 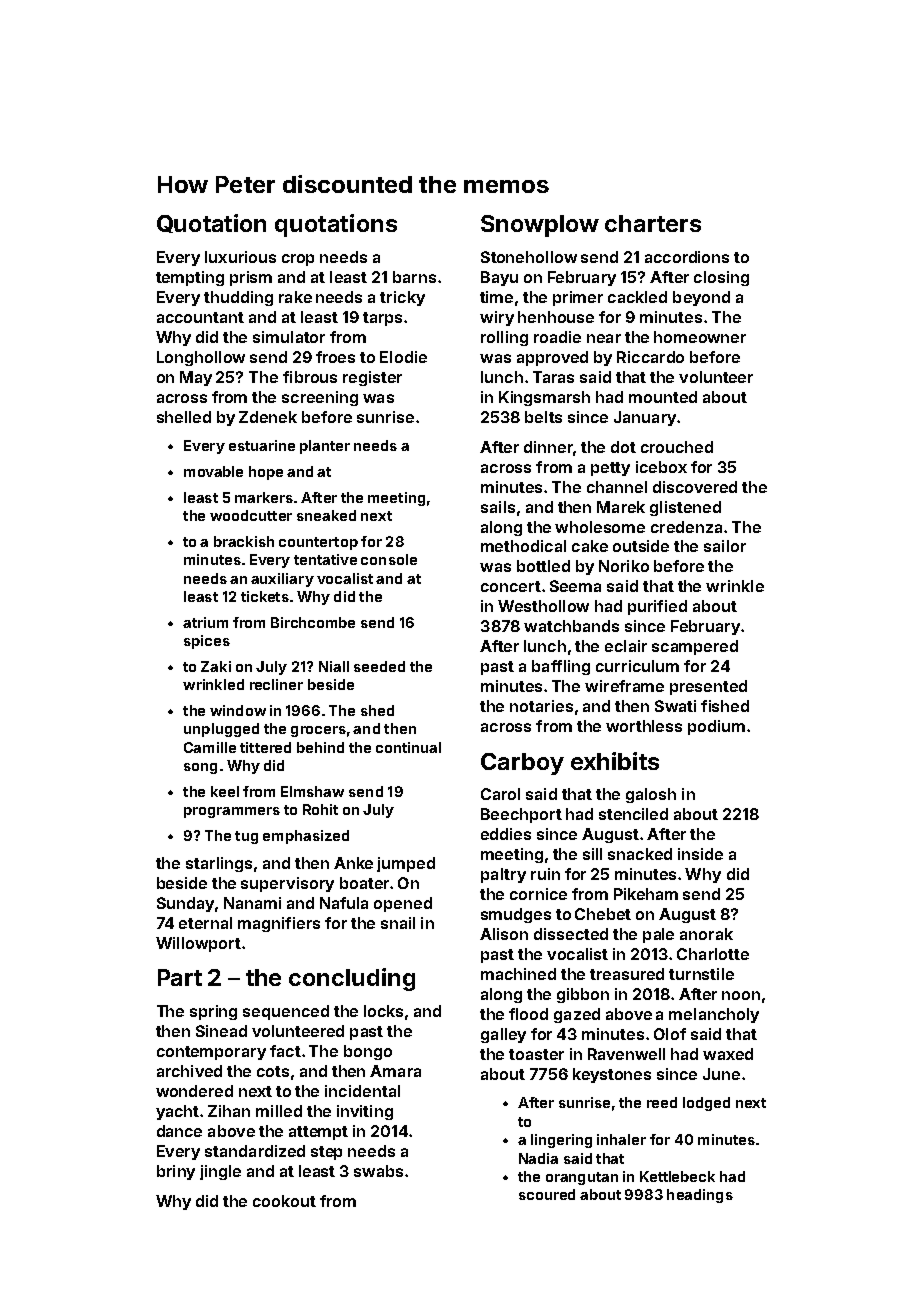 I want to click on homeowner, so click(x=700, y=337).
